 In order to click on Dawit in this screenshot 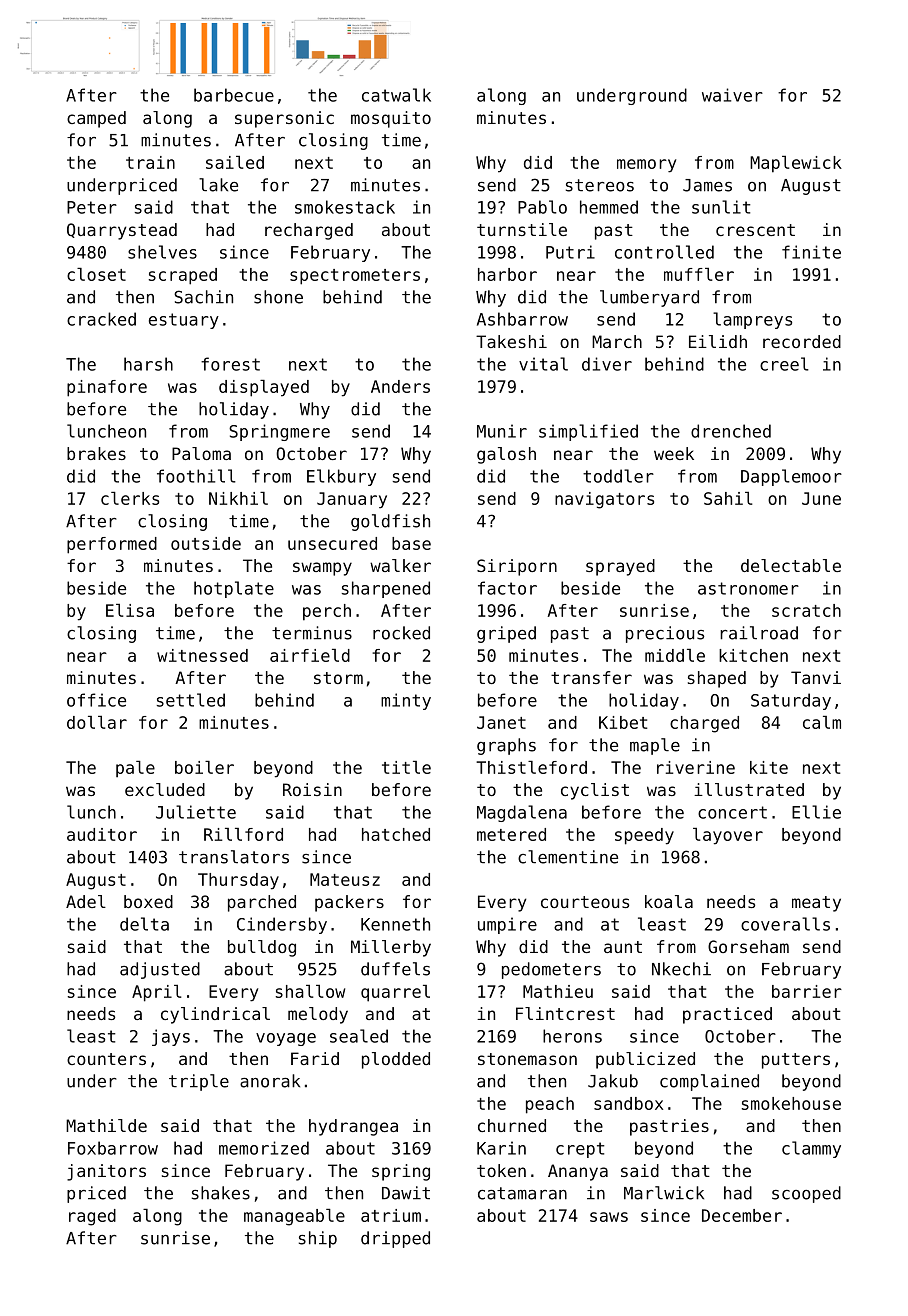, I will do `click(406, 1193)`.
